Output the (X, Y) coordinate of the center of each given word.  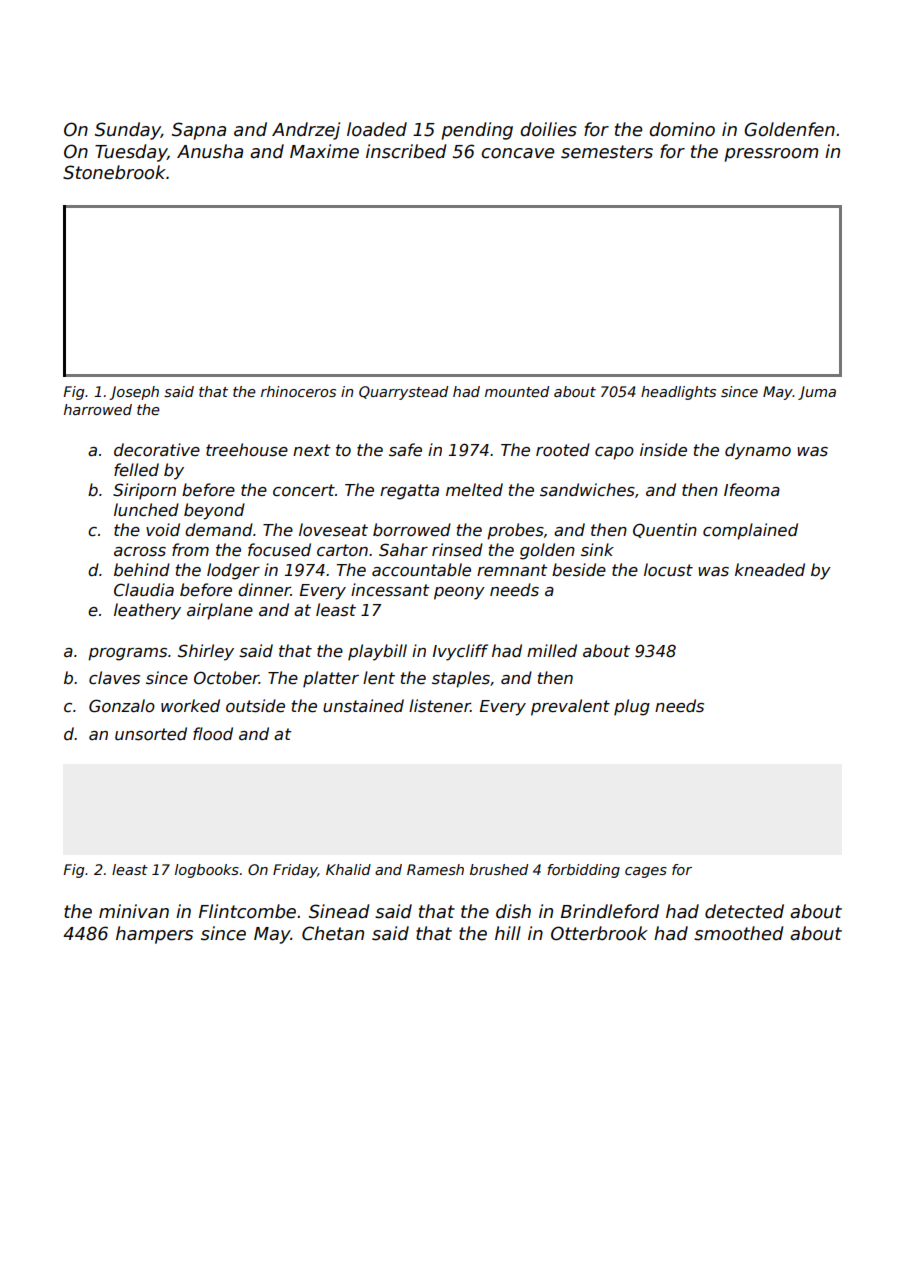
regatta (409, 492)
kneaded (770, 570)
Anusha (210, 151)
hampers (154, 935)
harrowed (98, 409)
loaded (377, 129)
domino (682, 129)
